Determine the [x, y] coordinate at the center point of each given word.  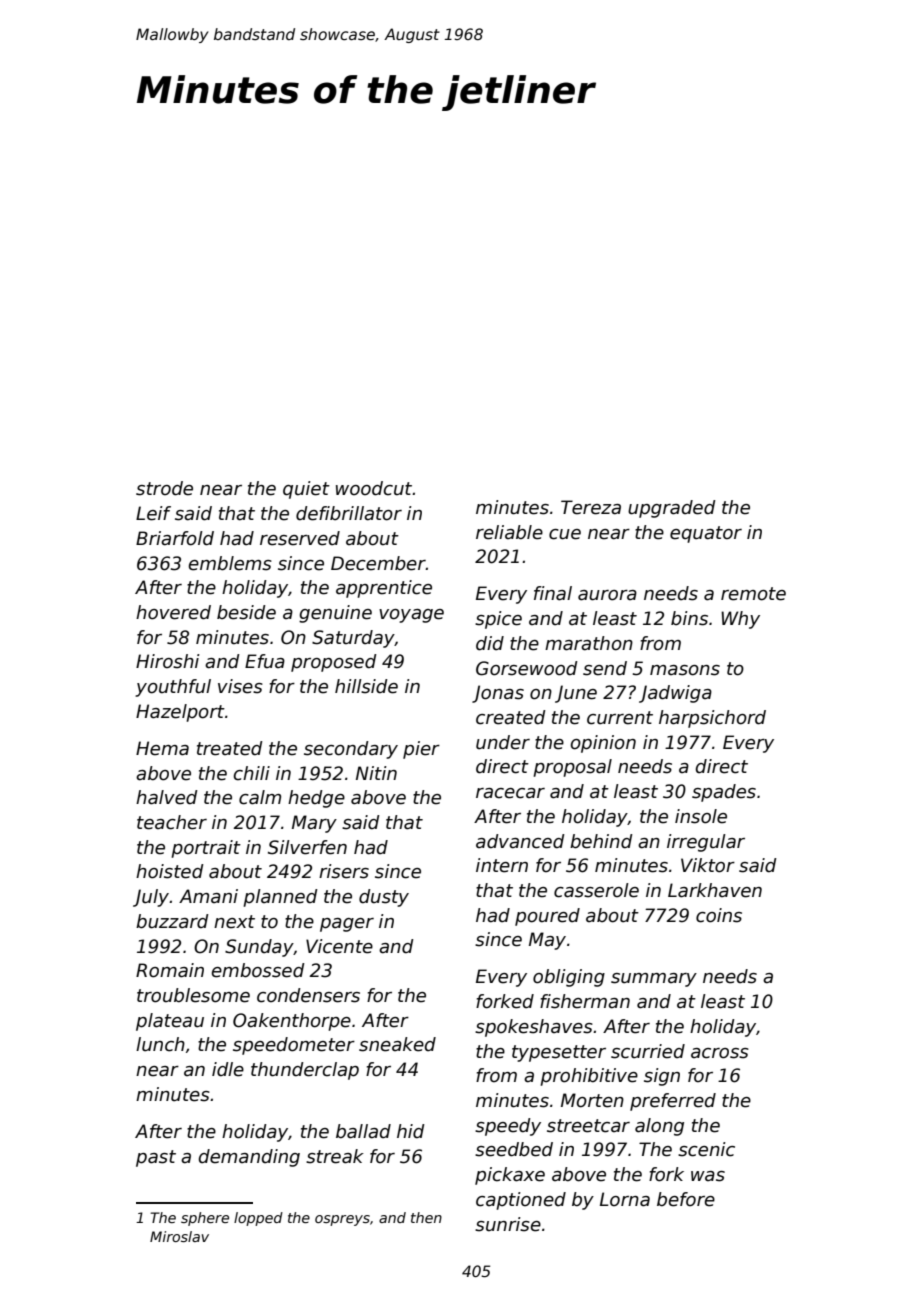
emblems [230, 563]
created [511, 717]
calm [260, 797]
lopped [258, 1219]
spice [498, 620]
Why [740, 620]
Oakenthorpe [292, 1022]
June [576, 694]
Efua [265, 661]
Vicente [339, 946]
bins [689, 618]
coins [719, 915]
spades [724, 793]
